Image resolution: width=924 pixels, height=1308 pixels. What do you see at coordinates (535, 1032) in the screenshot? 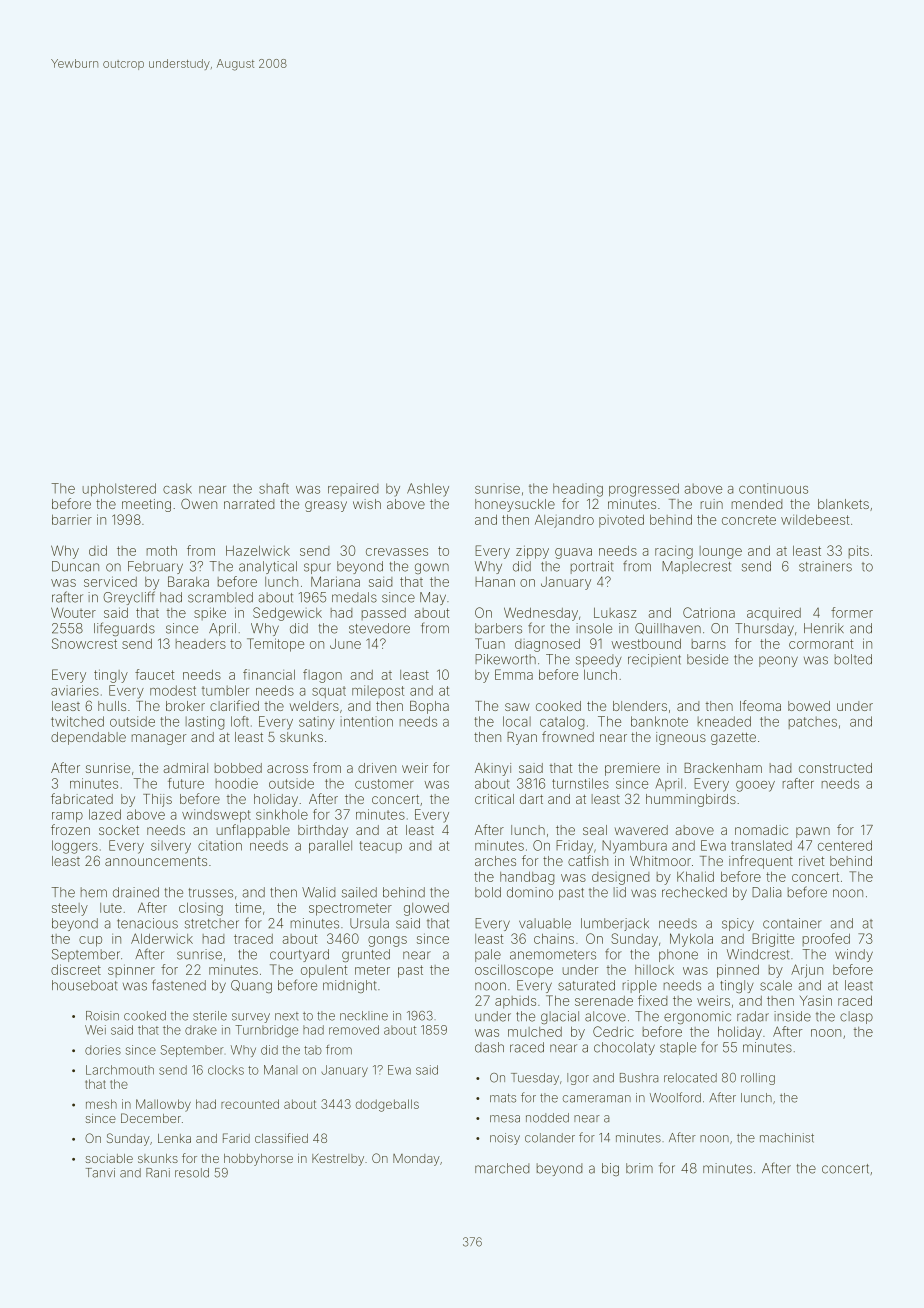
I see `mulched` at bounding box center [535, 1032].
